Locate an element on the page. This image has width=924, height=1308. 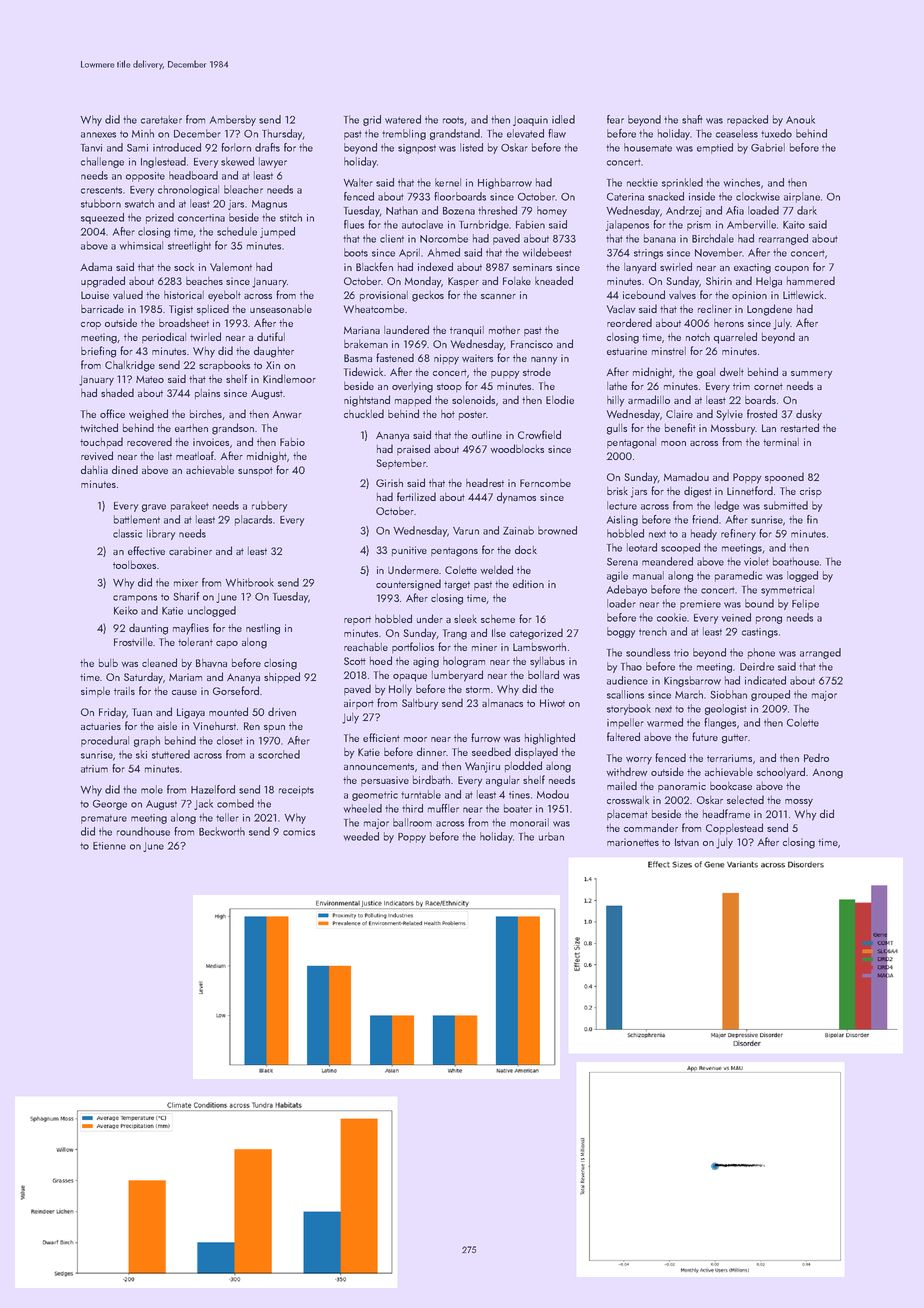
revived is located at coordinates (97, 455).
